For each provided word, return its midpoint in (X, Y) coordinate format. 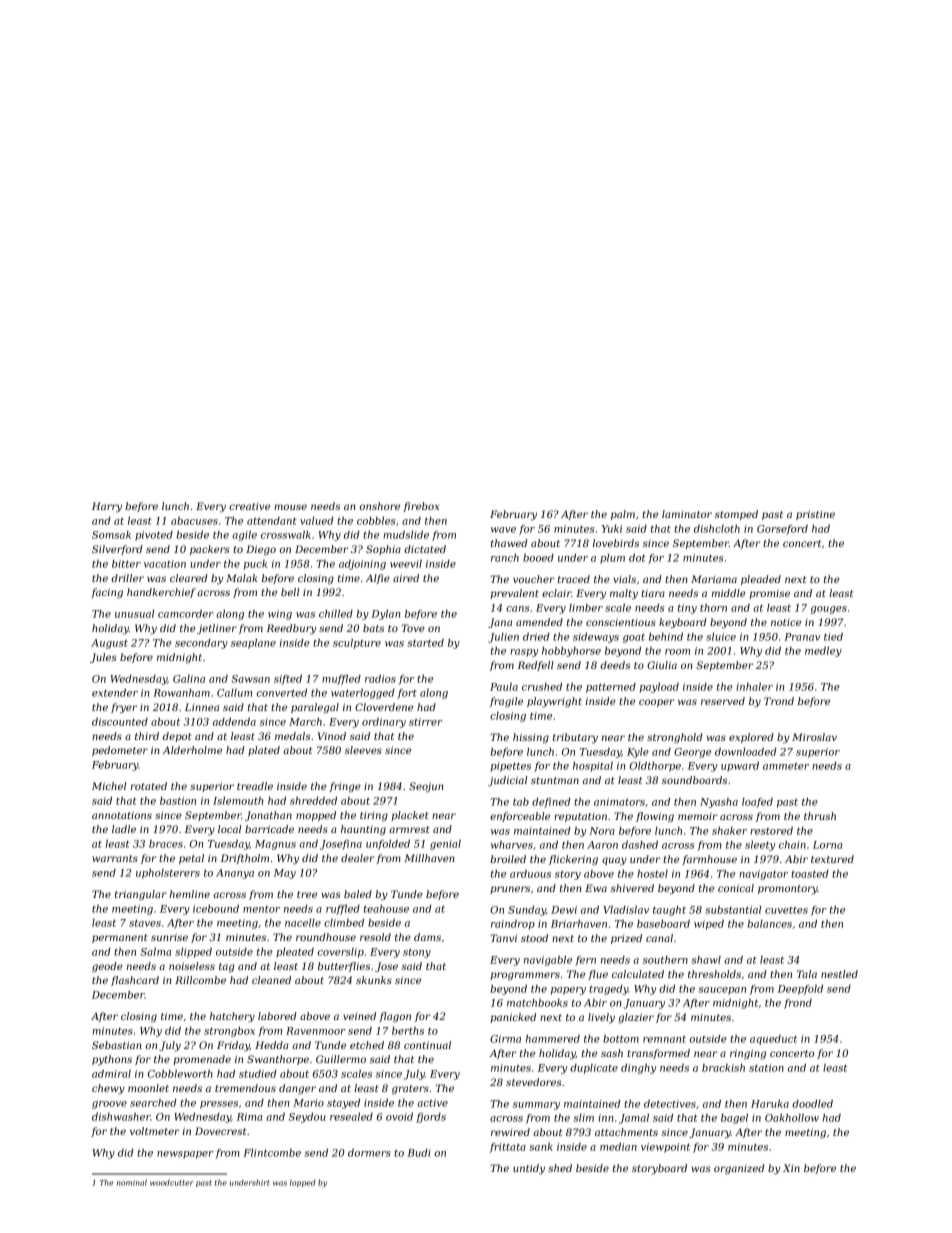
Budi (419, 1153)
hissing (531, 738)
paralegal (315, 708)
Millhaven (429, 858)
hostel (652, 874)
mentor (261, 909)
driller (127, 578)
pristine (815, 515)
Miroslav (814, 737)
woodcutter (172, 1183)
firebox (421, 507)
